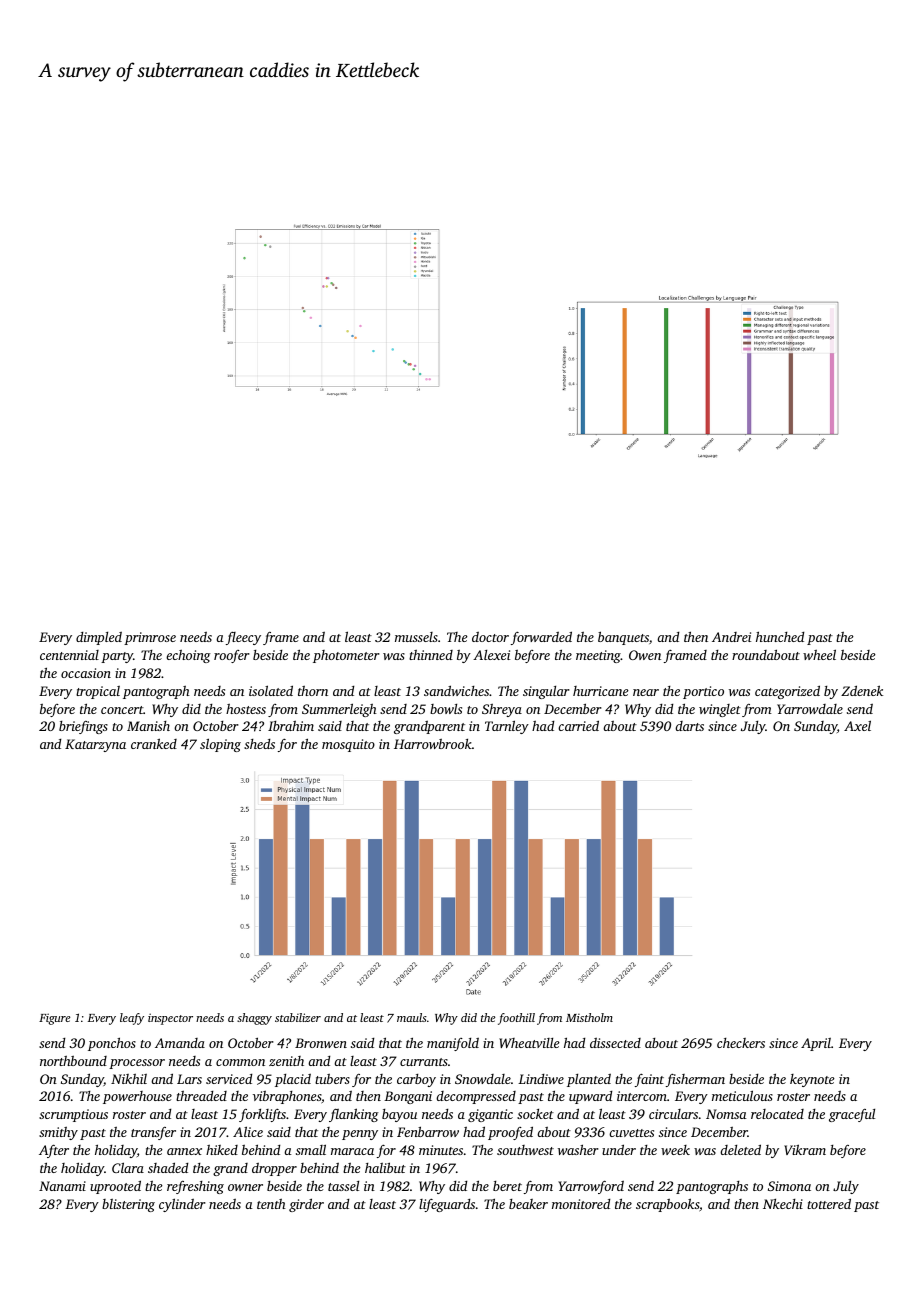 The height and width of the page is (1308, 924). I want to click on tenth, so click(271, 1203).
